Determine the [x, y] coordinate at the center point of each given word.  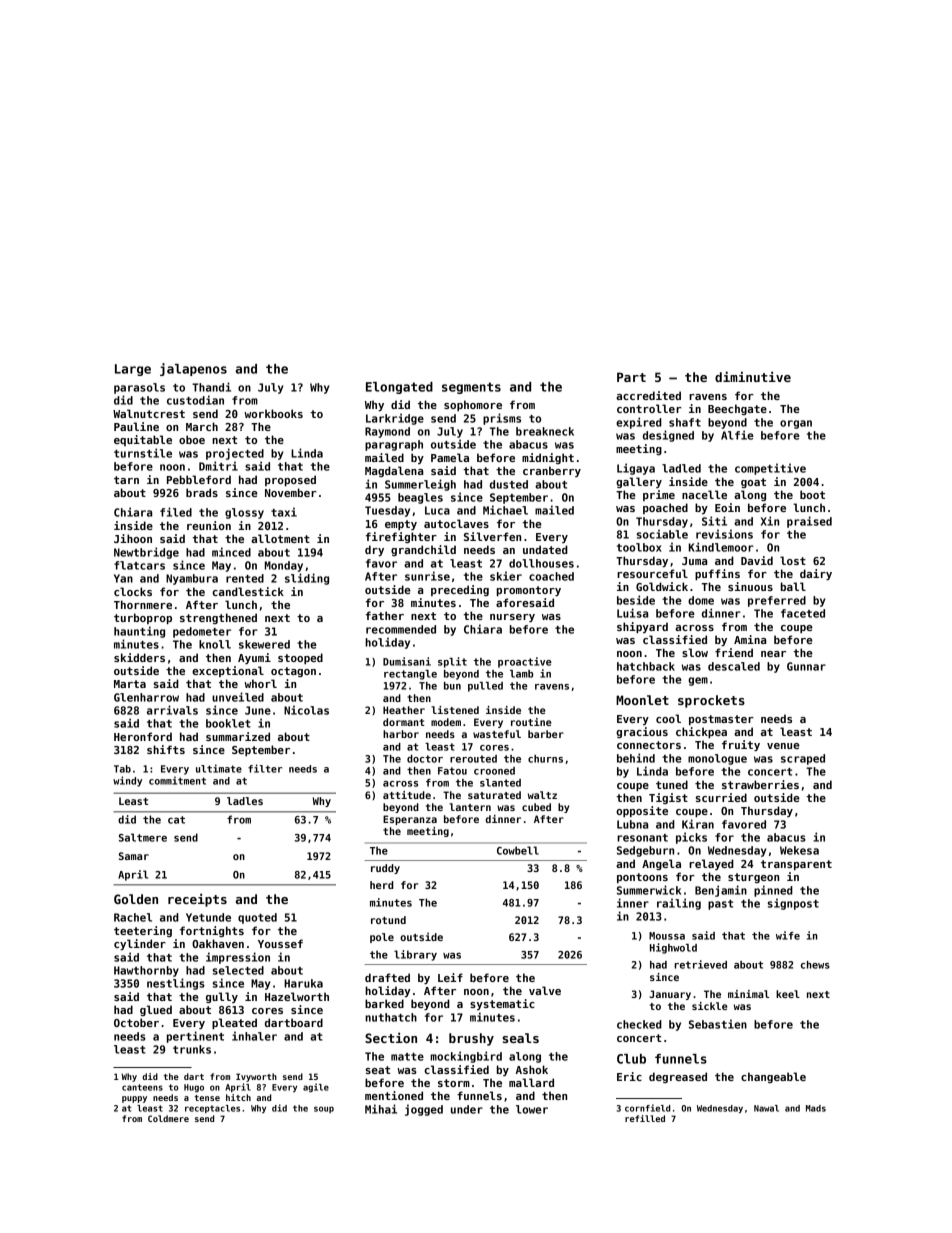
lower [532, 1109]
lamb [522, 674]
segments [471, 388]
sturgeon [753, 878]
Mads [816, 1108]
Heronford [143, 736]
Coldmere [168, 1118]
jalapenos [193, 369]
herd [382, 885]
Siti [714, 521]
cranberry [552, 471]
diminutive [753, 376]
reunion [209, 525]
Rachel [133, 917]
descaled [734, 666]
